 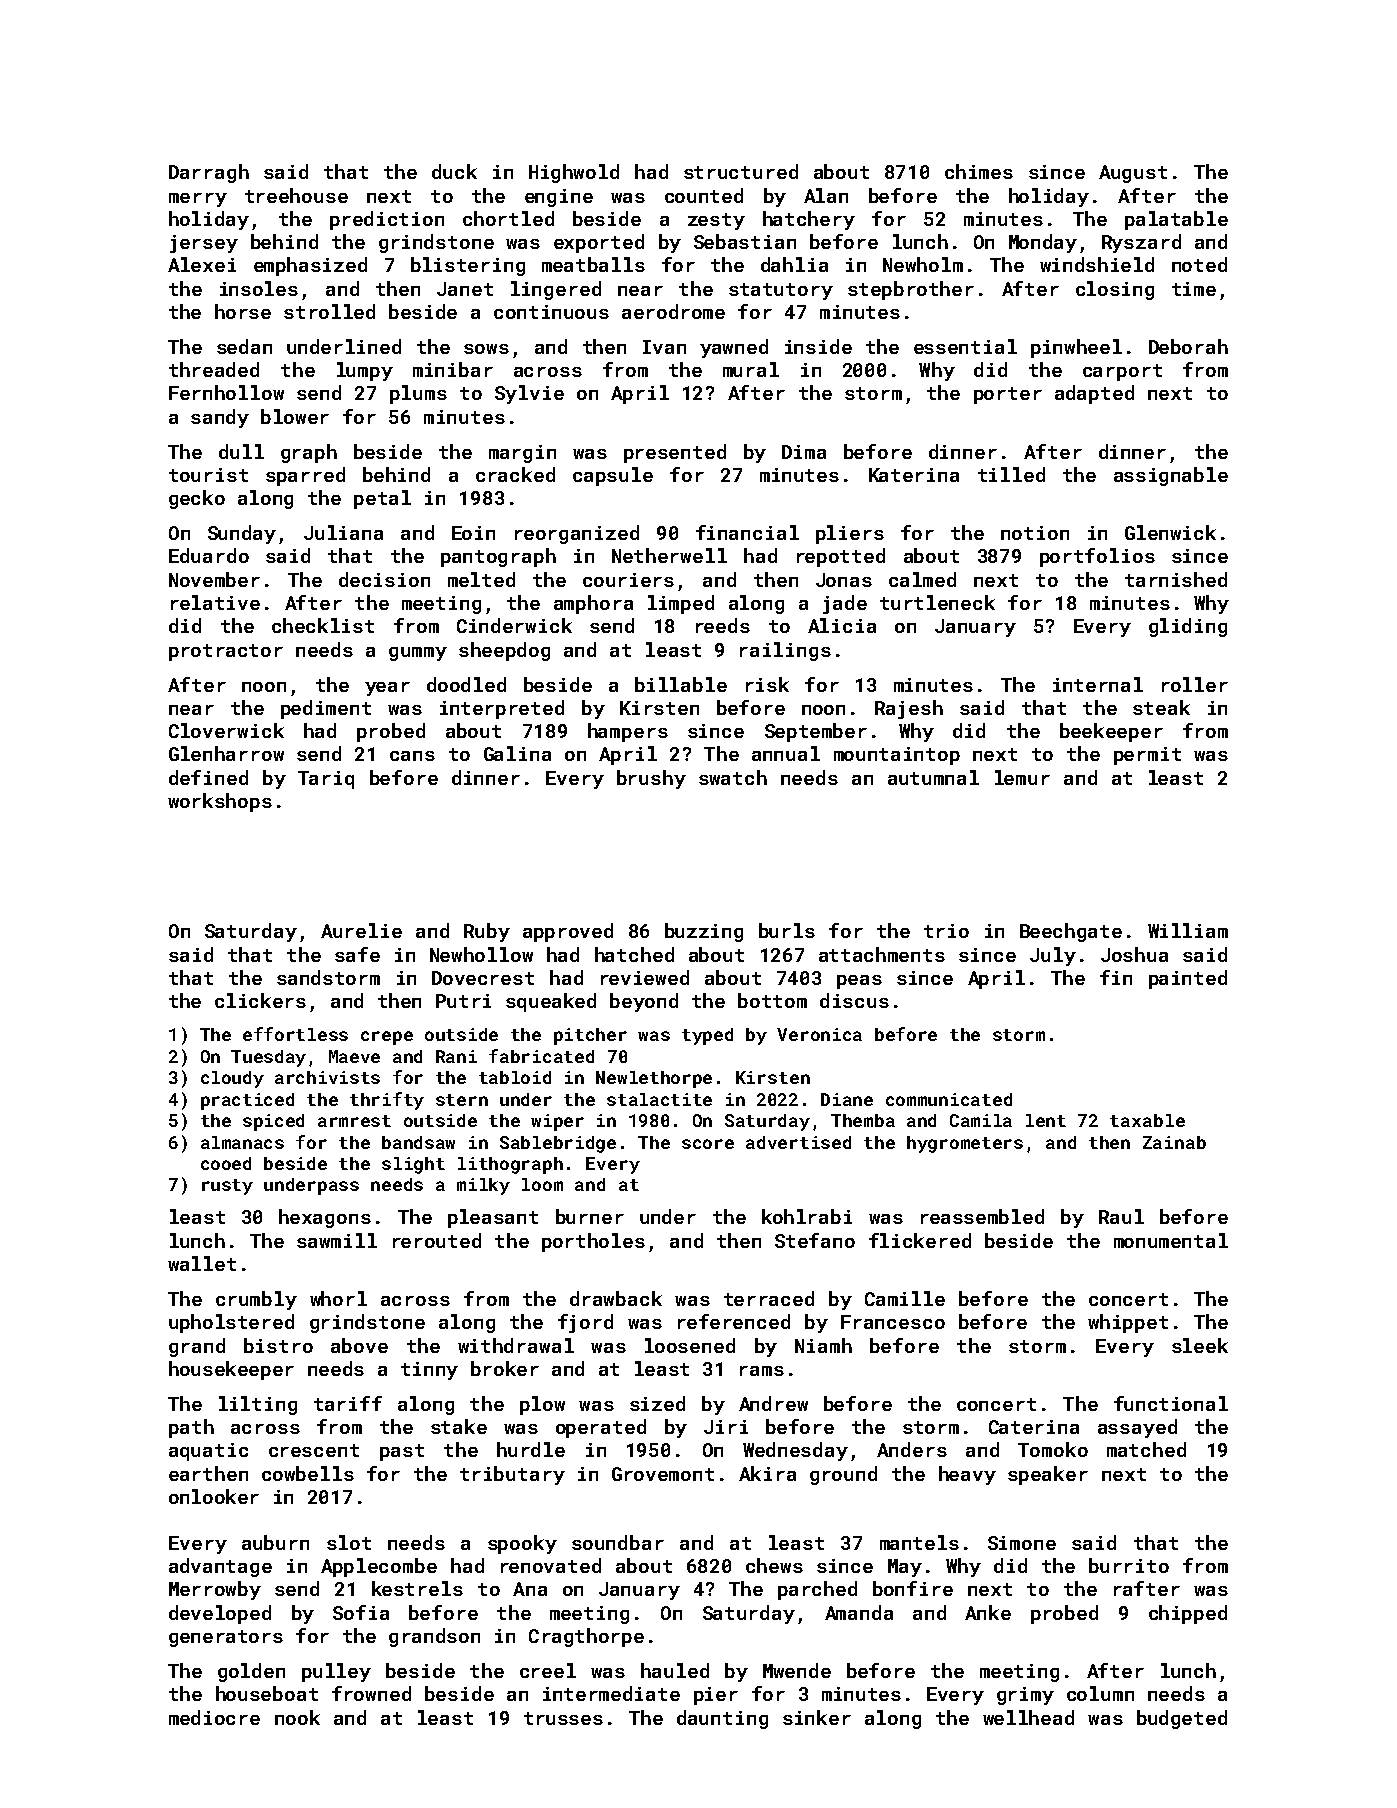 I want to click on nook, so click(x=297, y=1717).
